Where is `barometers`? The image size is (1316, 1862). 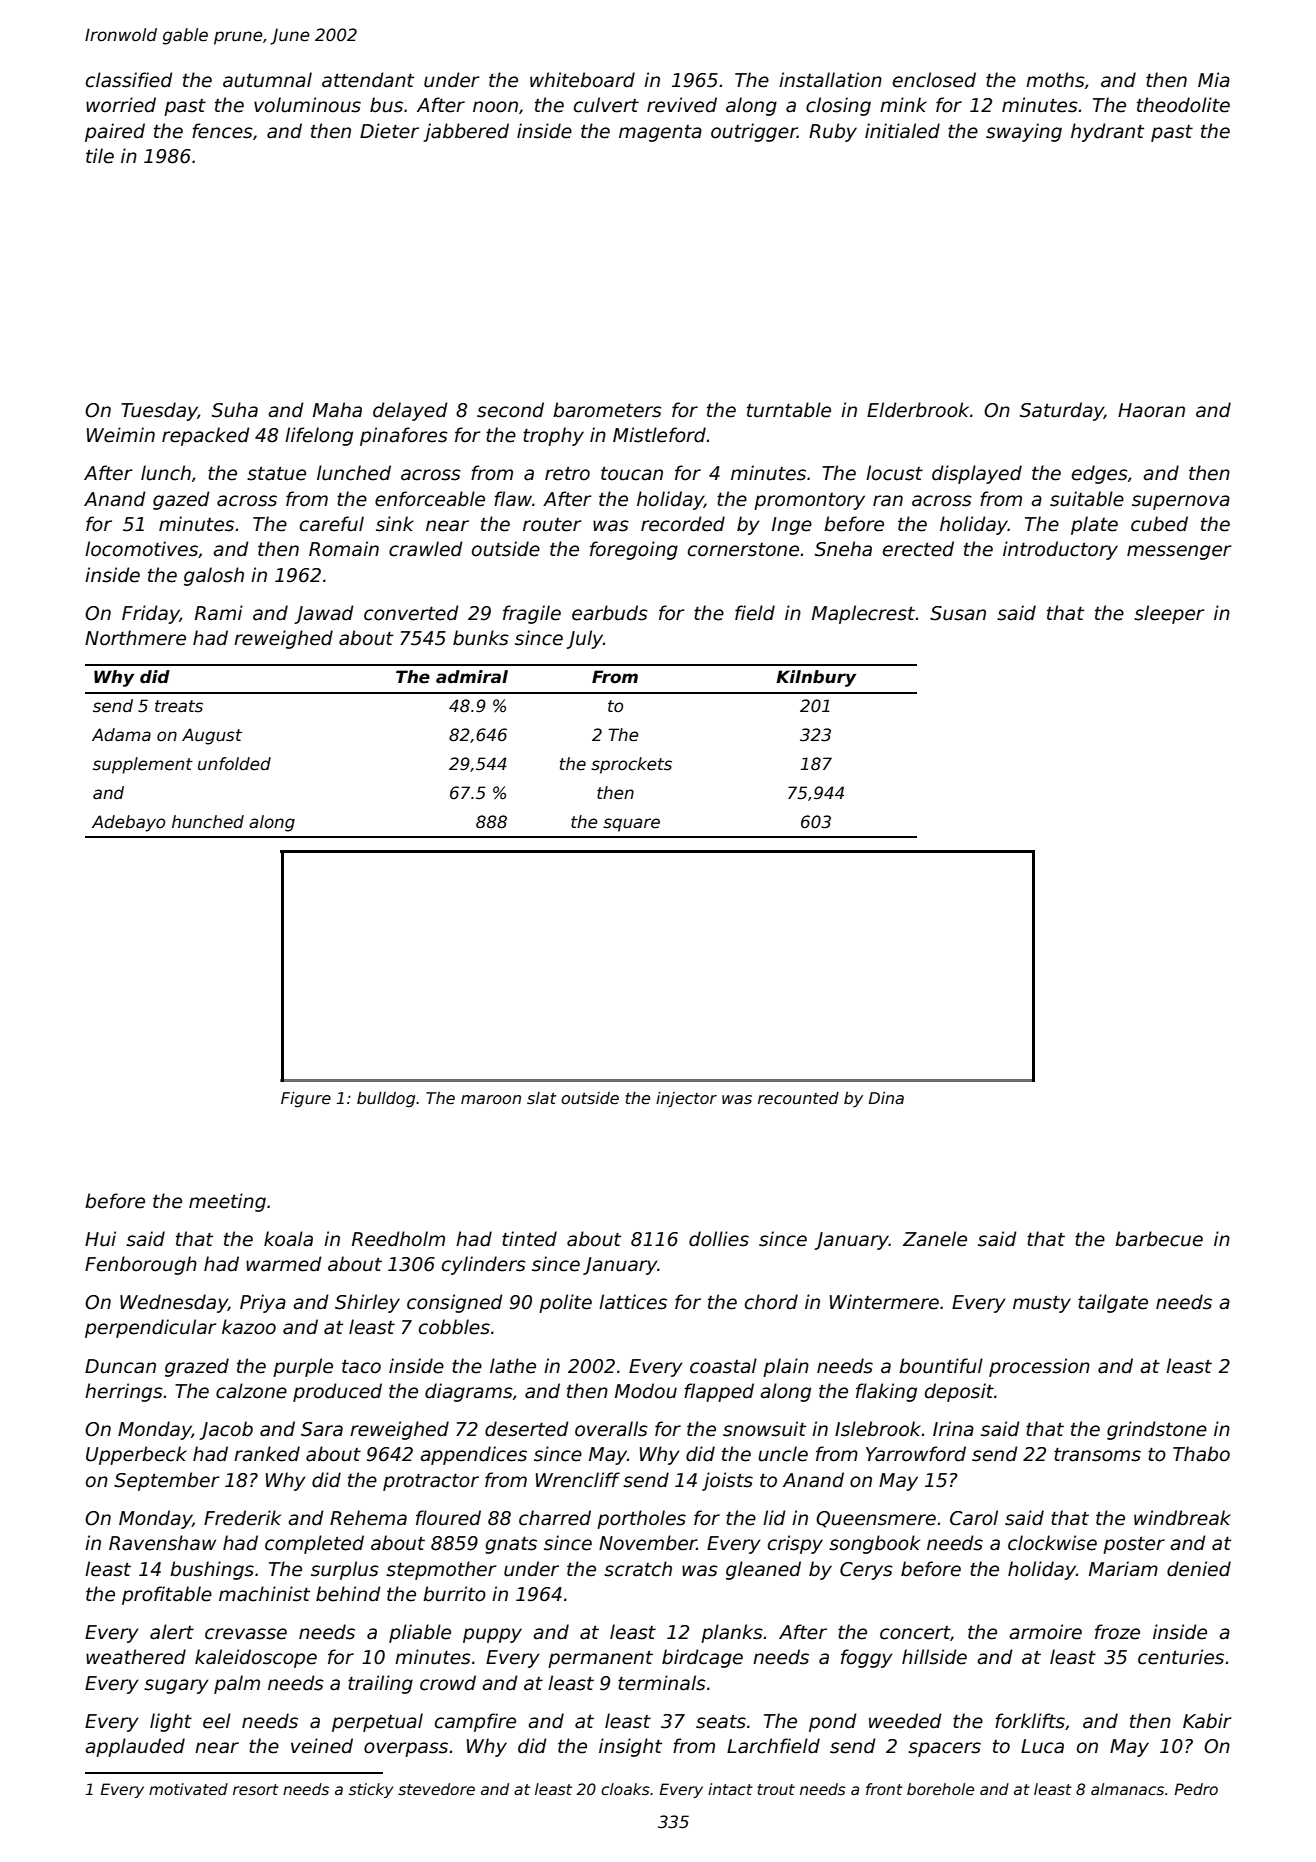
barometers is located at coordinates (607, 410).
